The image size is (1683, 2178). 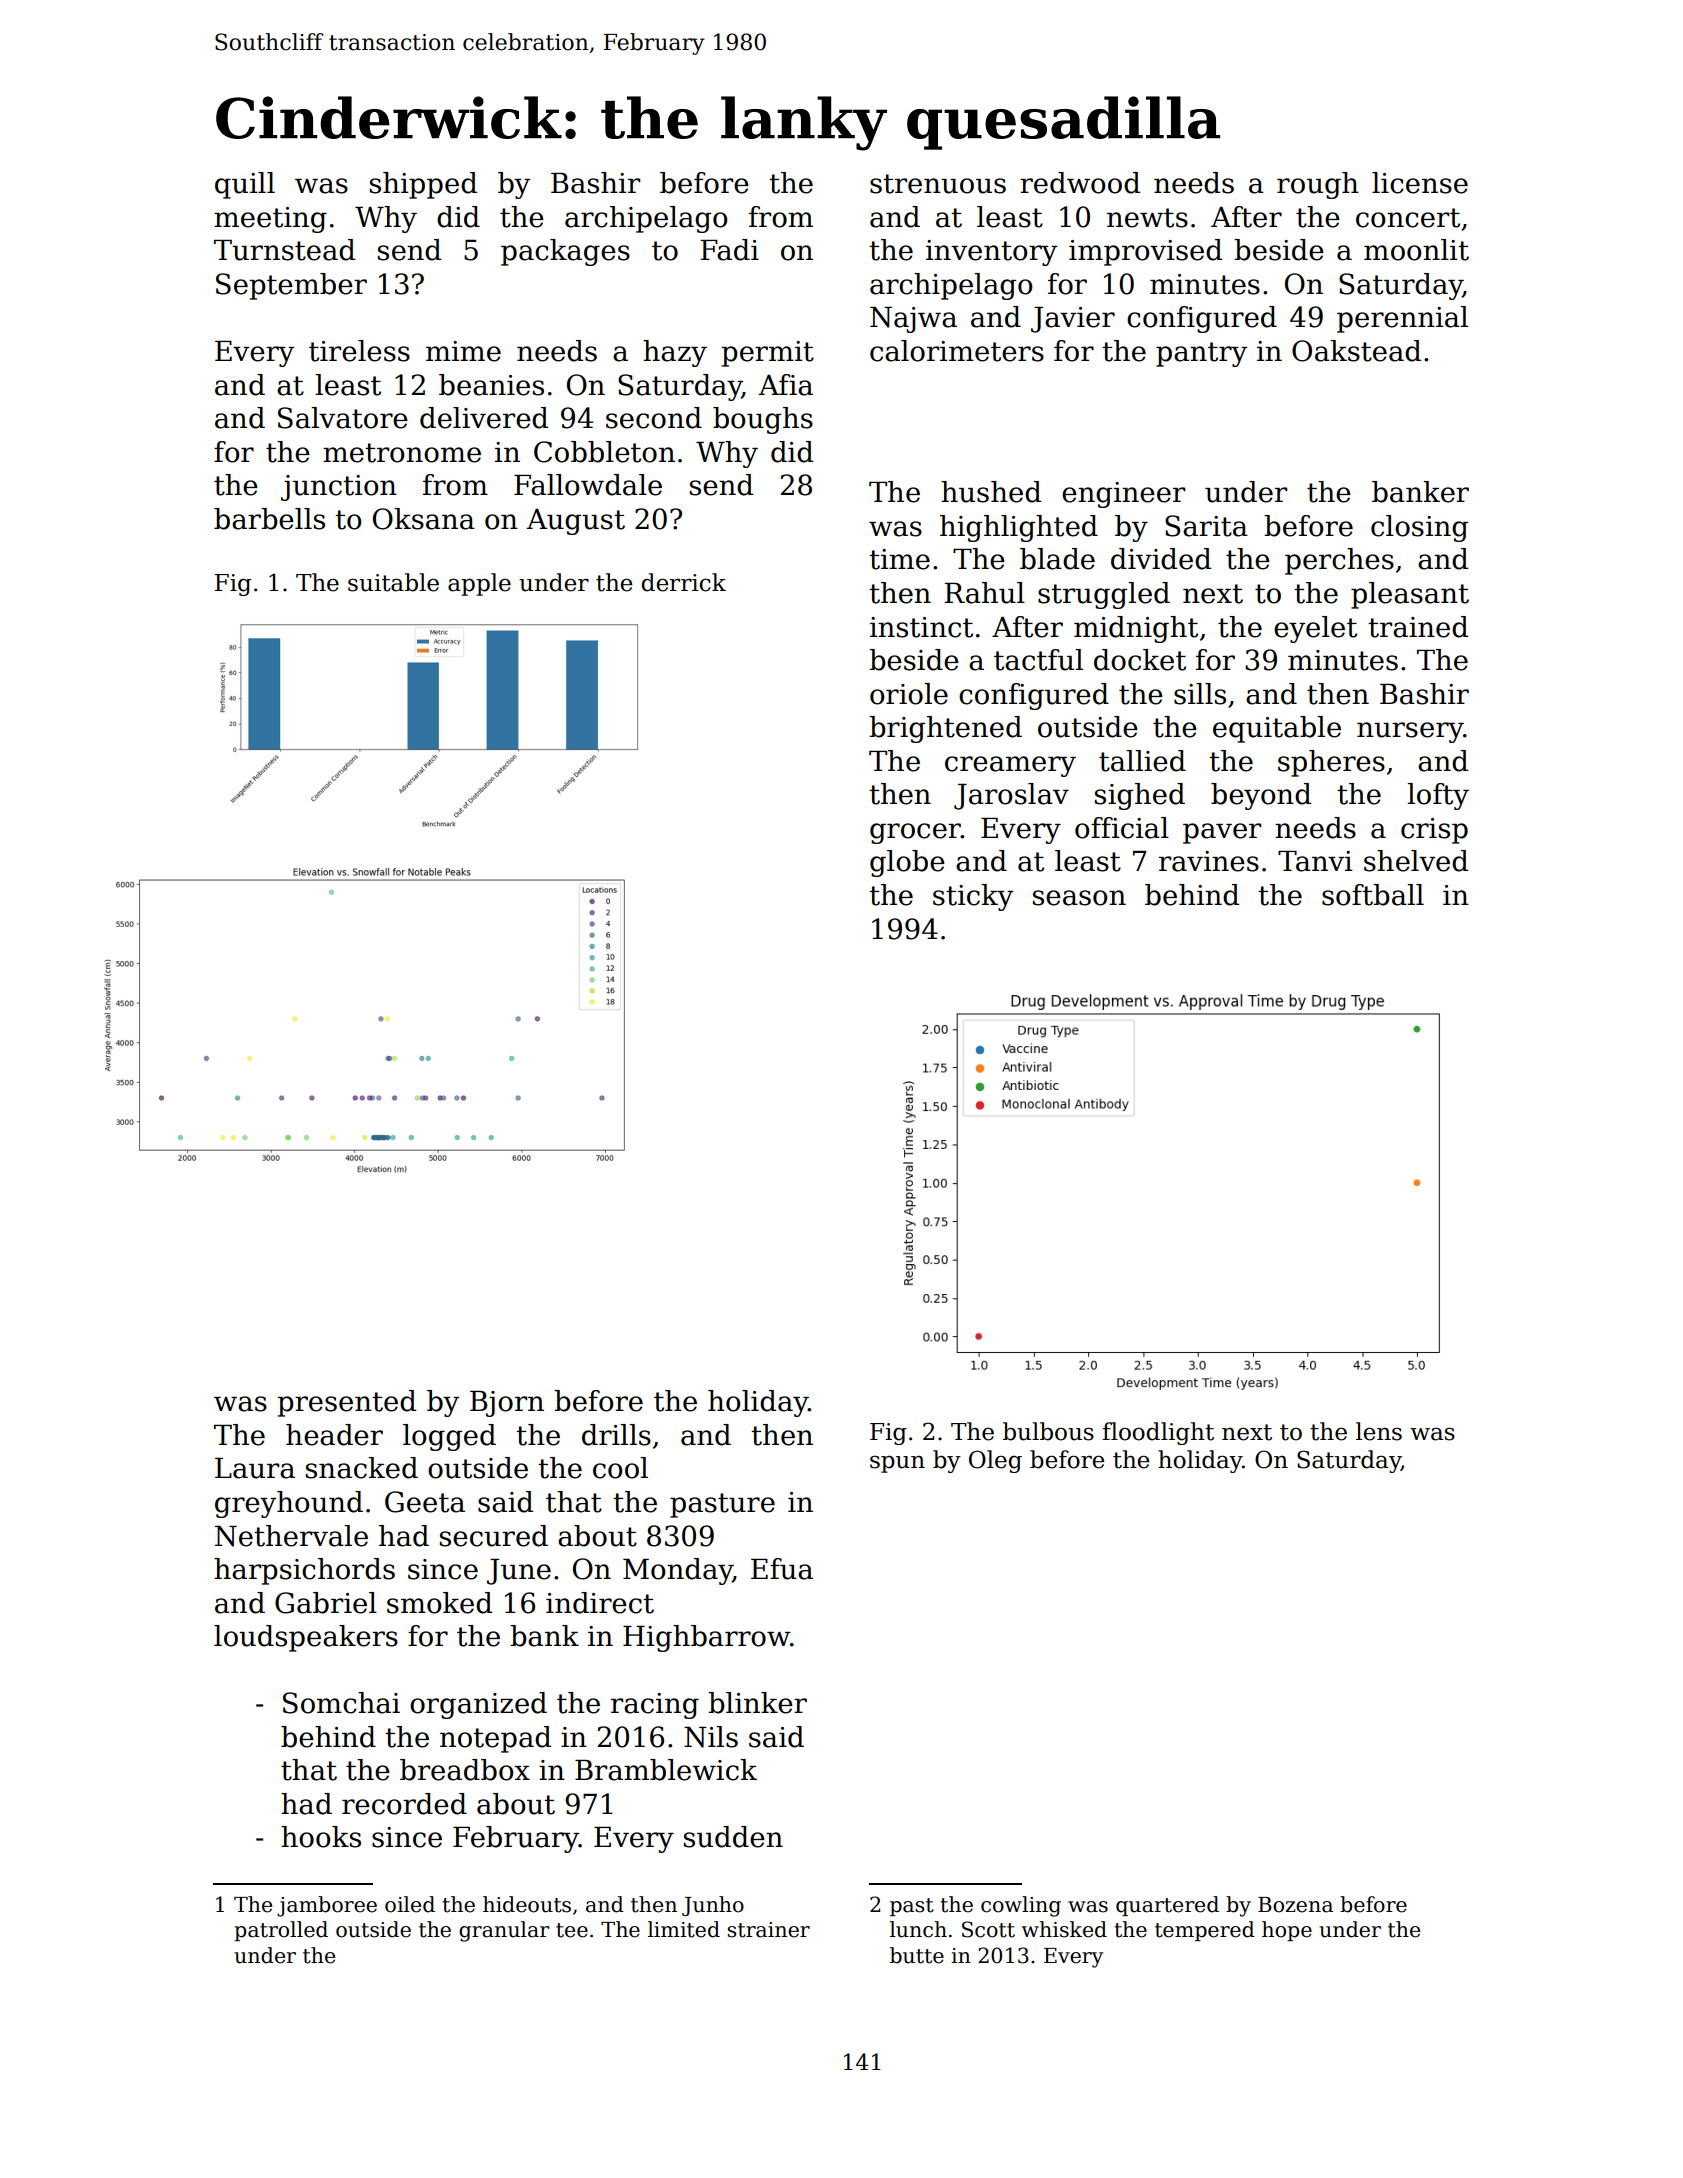 What do you see at coordinates (915, 833) in the screenshot?
I see `grocer` at bounding box center [915, 833].
